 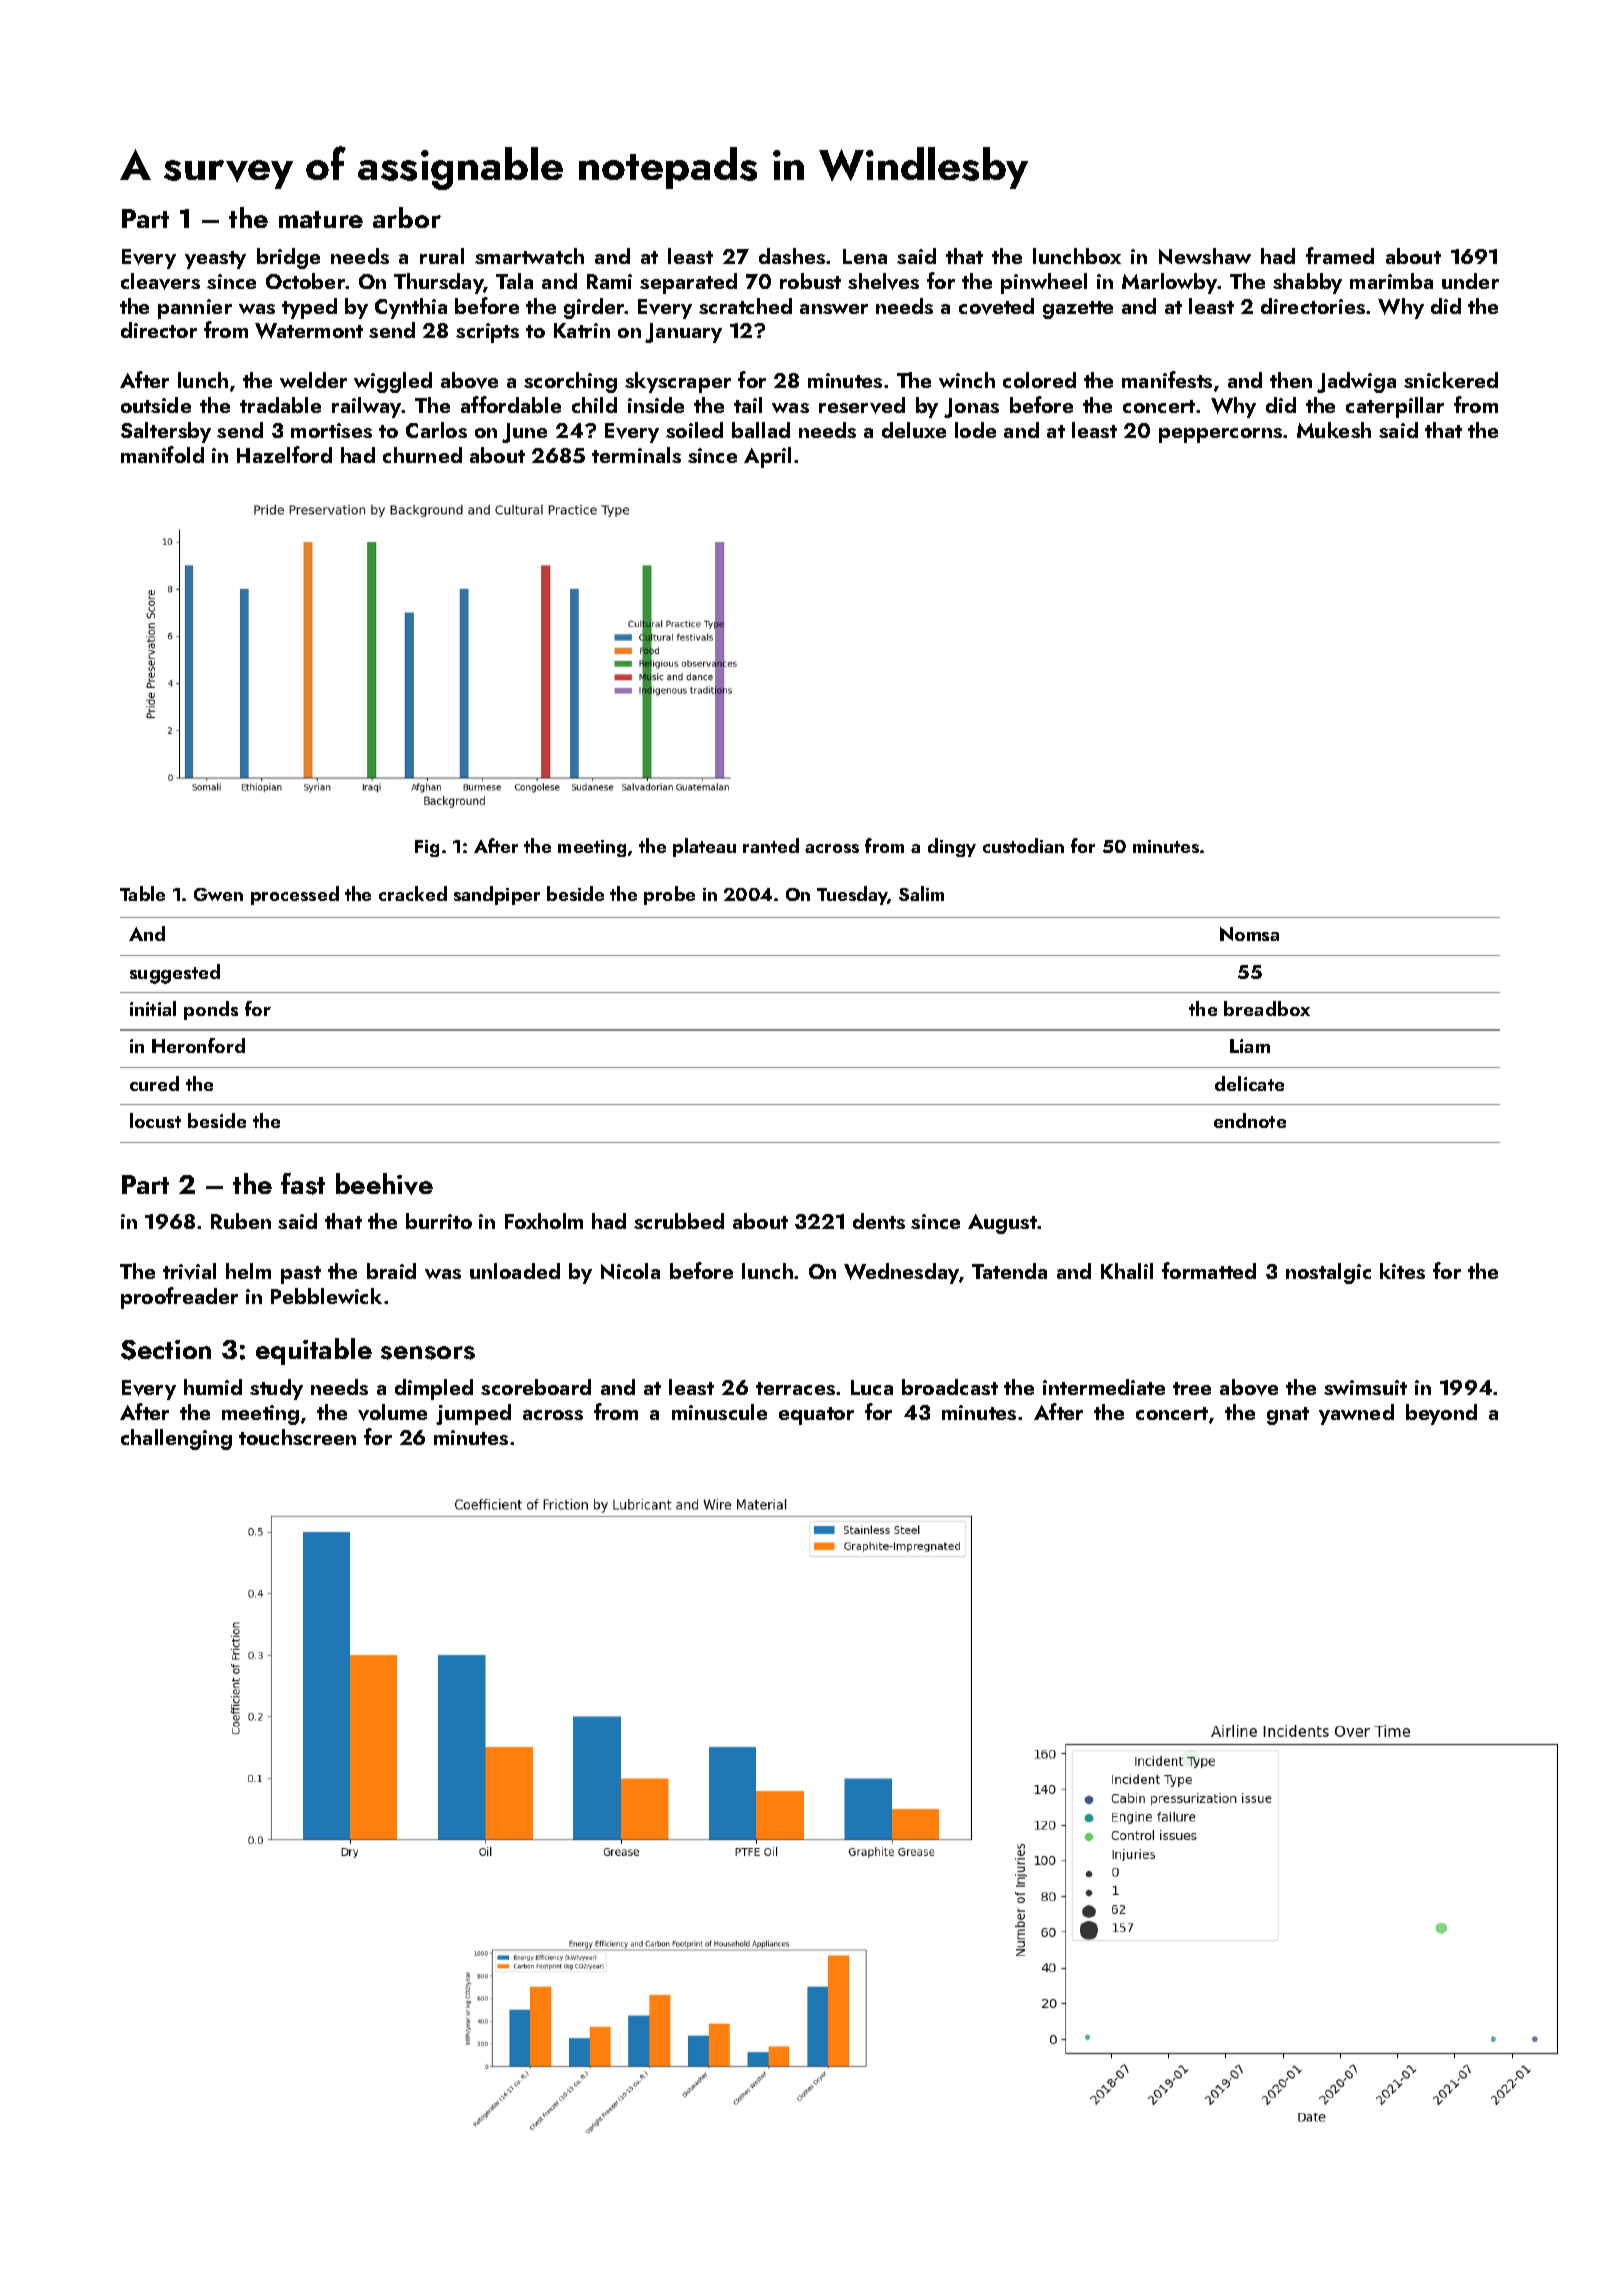 What do you see at coordinates (1340, 255) in the page?
I see `framed` at bounding box center [1340, 255].
